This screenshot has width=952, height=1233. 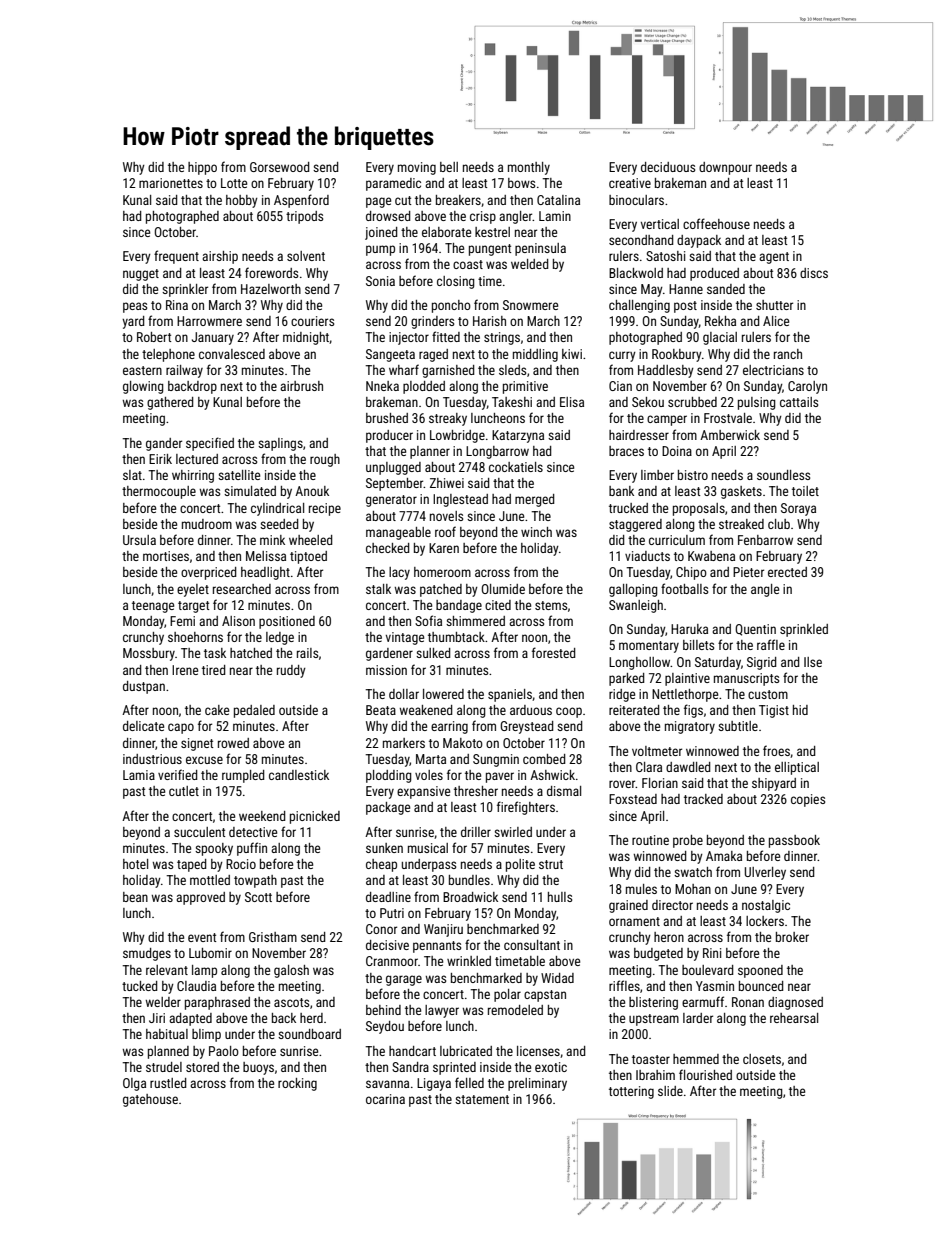 I want to click on gatehouse, so click(x=150, y=1100).
